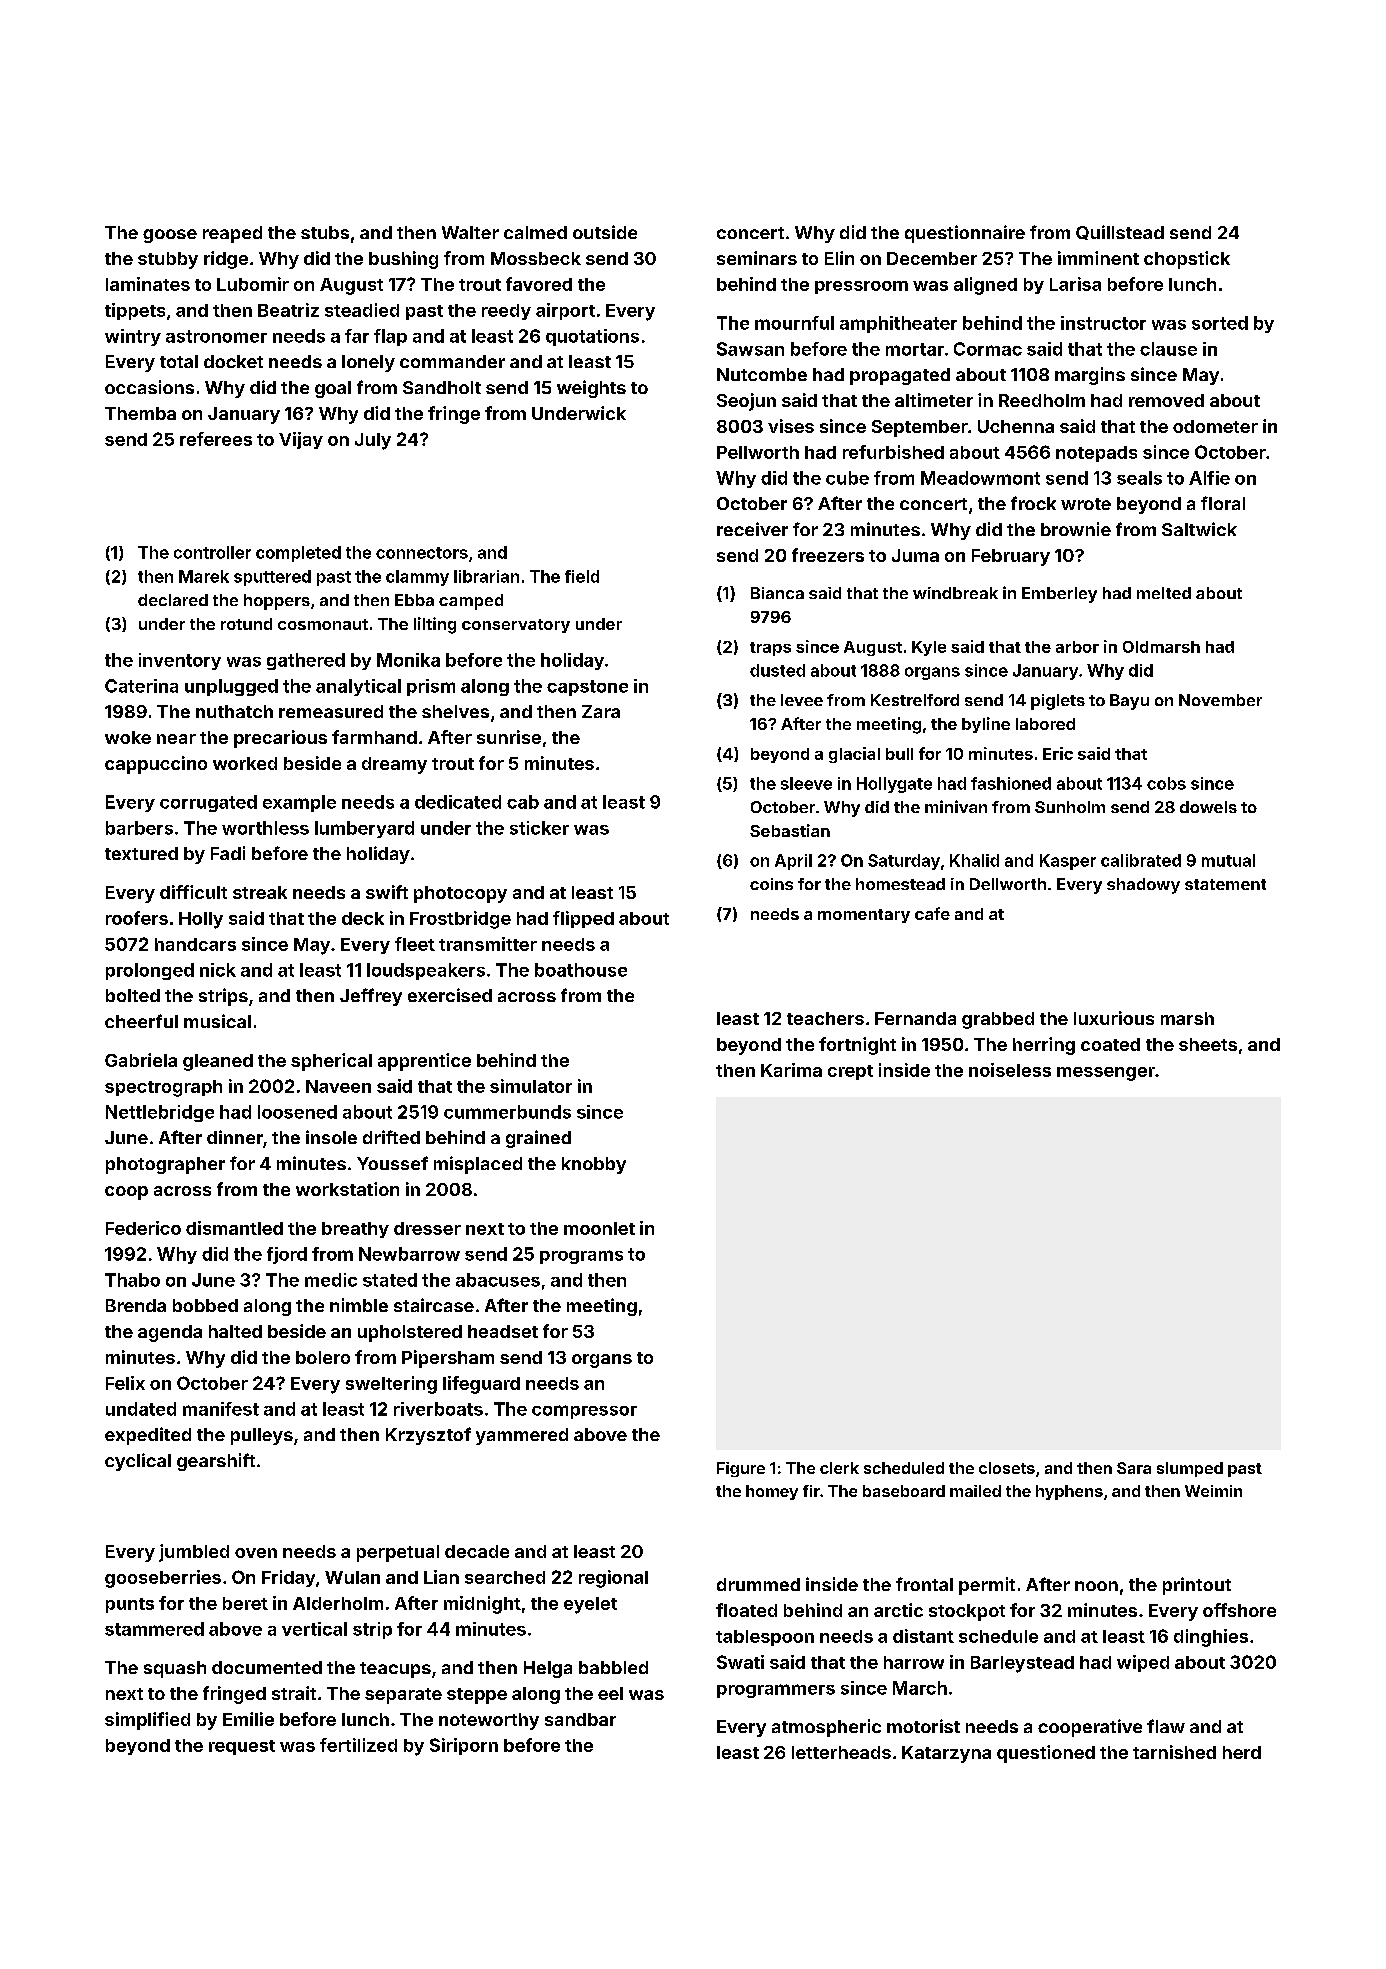 The height and width of the page is (1969, 1386). I want to click on laminates, so click(148, 284).
